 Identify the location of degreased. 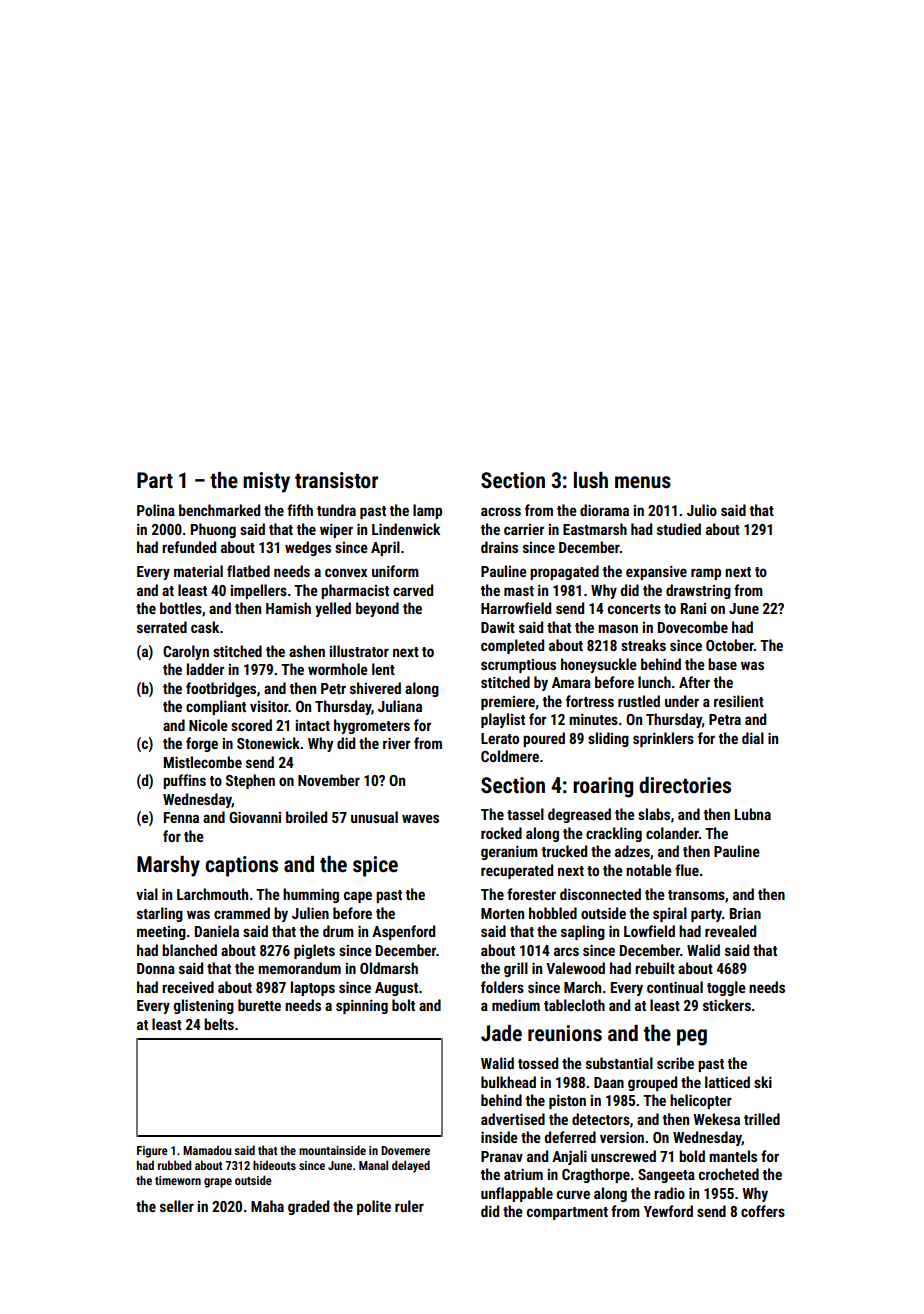
(579, 815).
